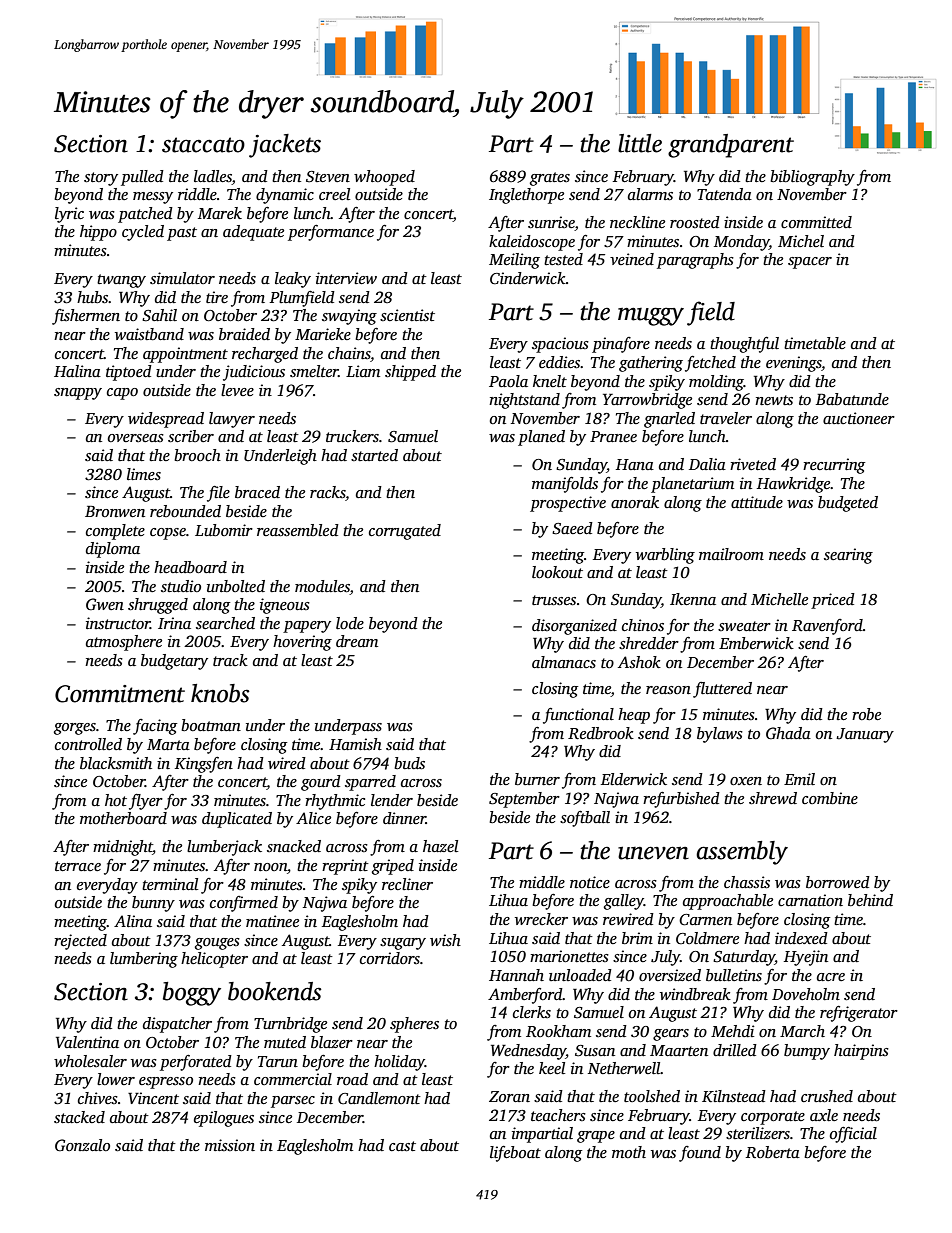  I want to click on widespread, so click(166, 420).
